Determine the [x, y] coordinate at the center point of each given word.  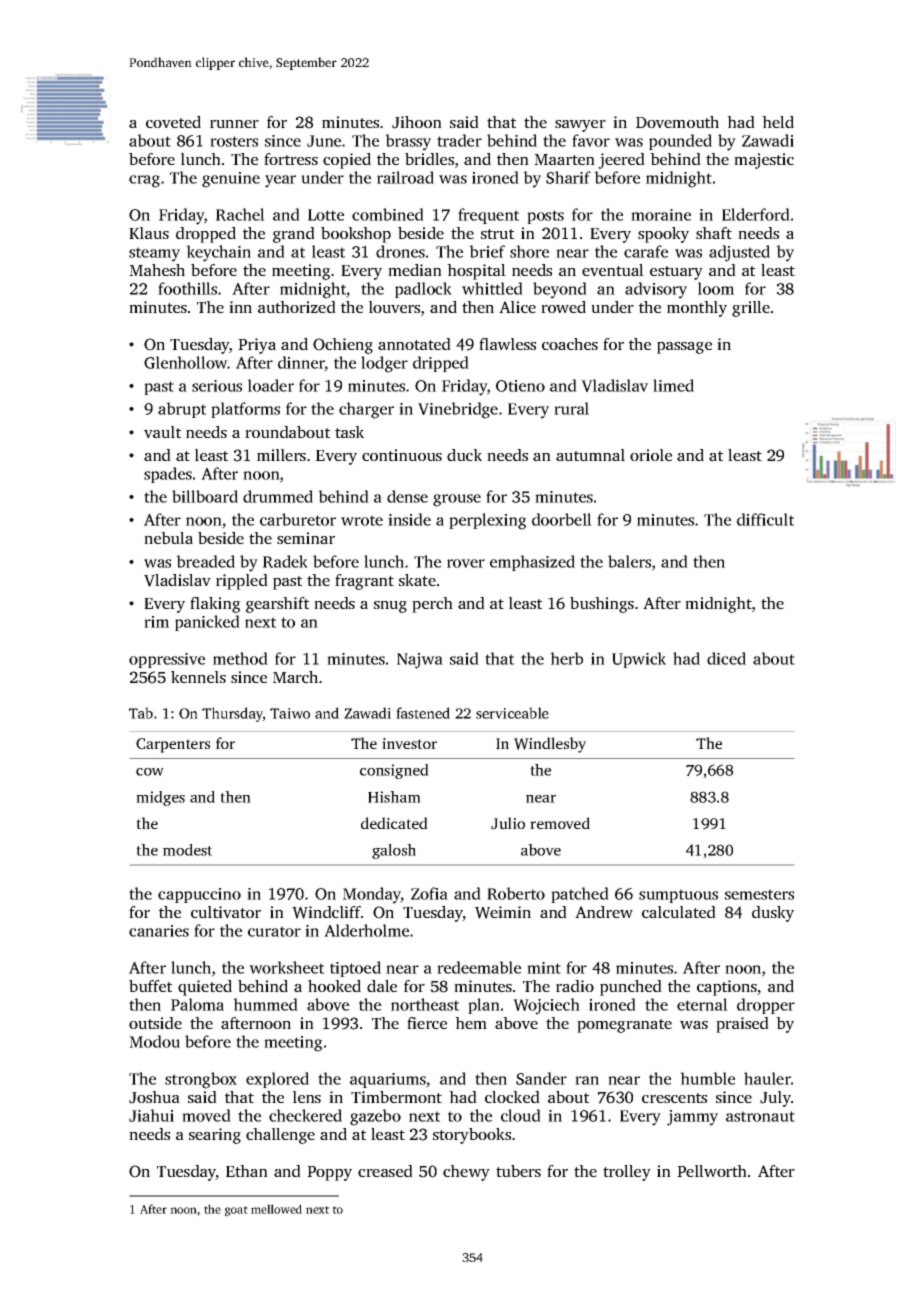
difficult [765, 519]
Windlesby [550, 745]
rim [156, 622]
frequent [488, 216]
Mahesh [157, 270]
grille [751, 309]
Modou [154, 1041]
